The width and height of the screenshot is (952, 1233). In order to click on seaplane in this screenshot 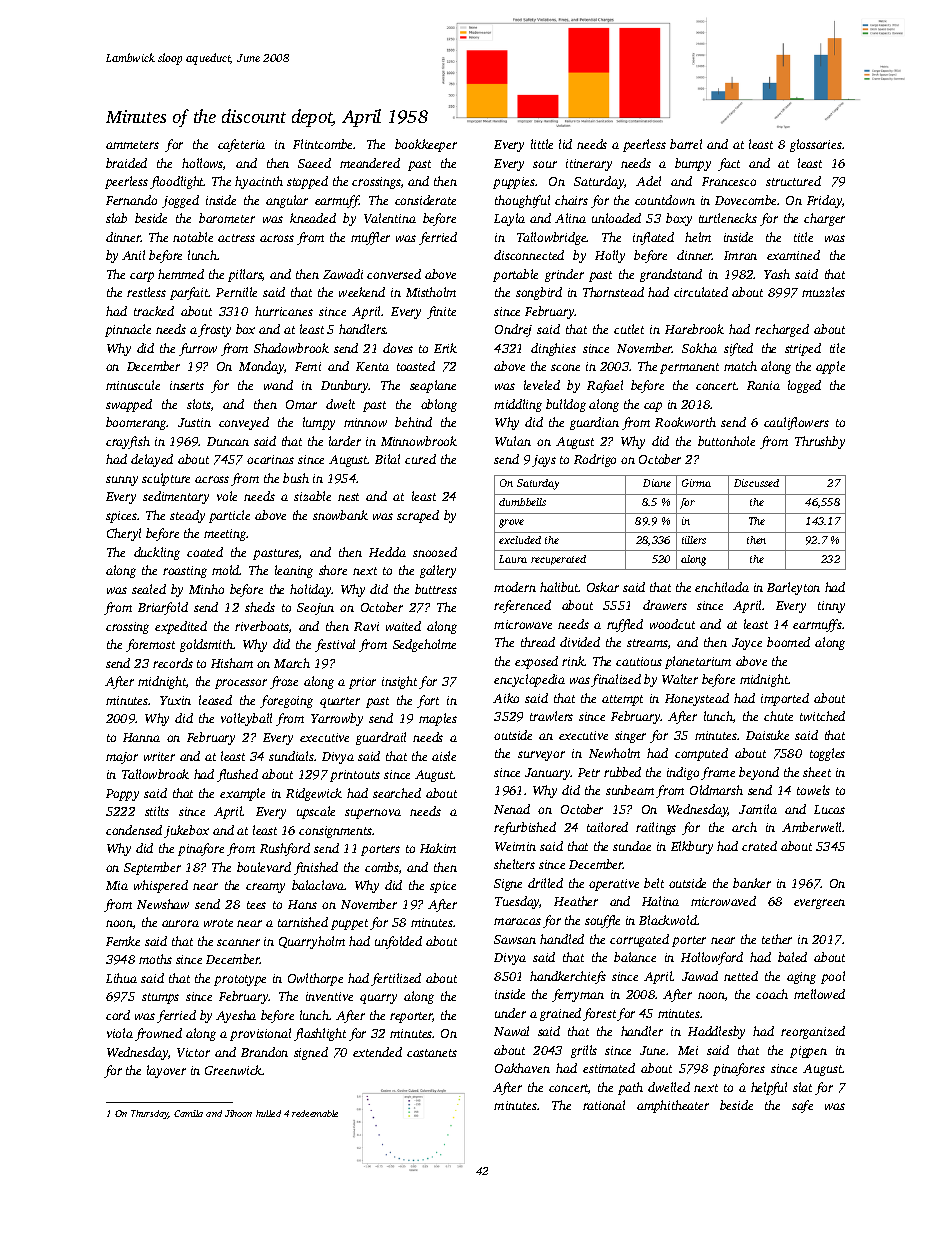, I will do `click(433, 386)`.
